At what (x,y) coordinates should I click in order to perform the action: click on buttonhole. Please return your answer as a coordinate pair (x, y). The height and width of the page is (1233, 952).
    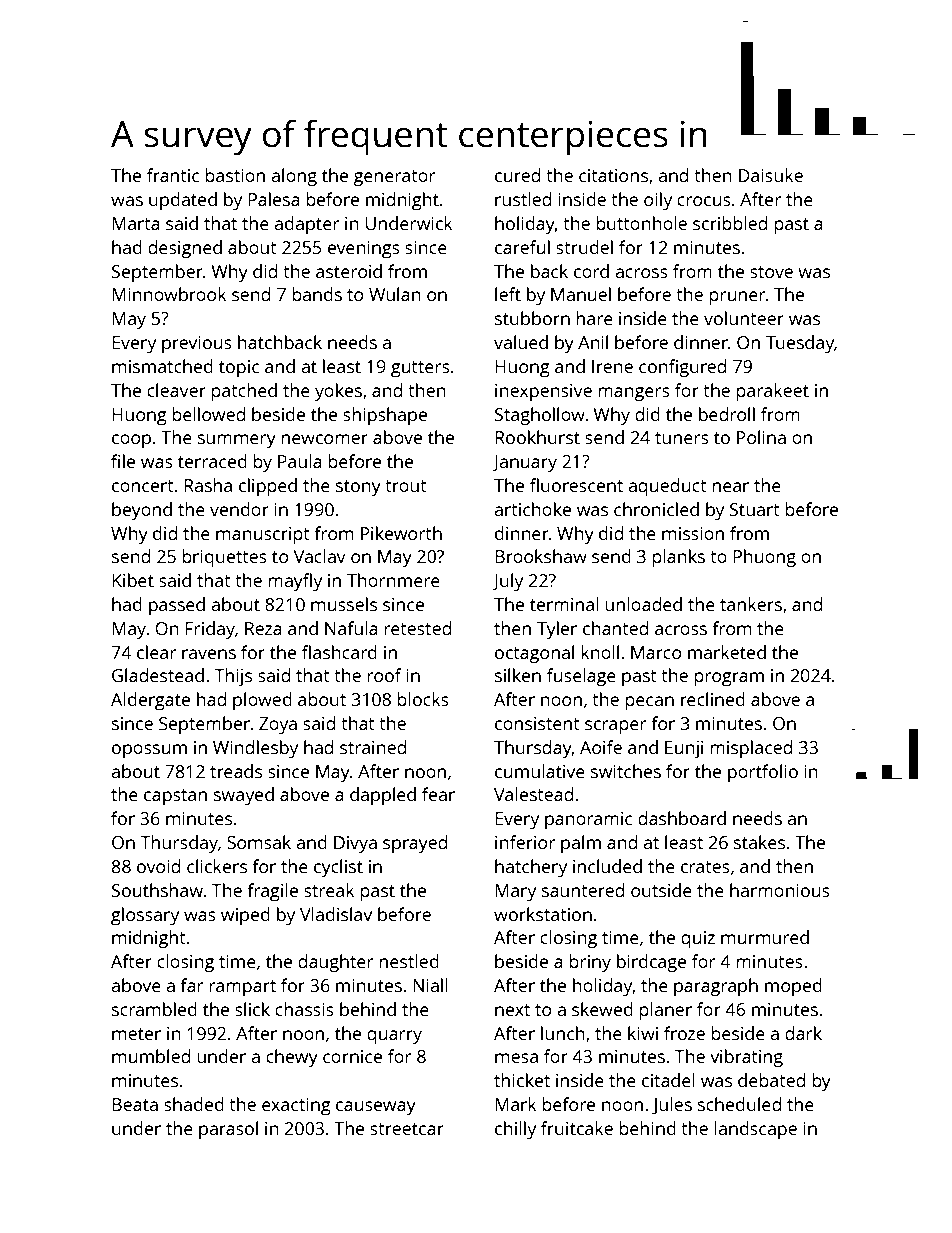
    Looking at the image, I should click on (642, 223).
